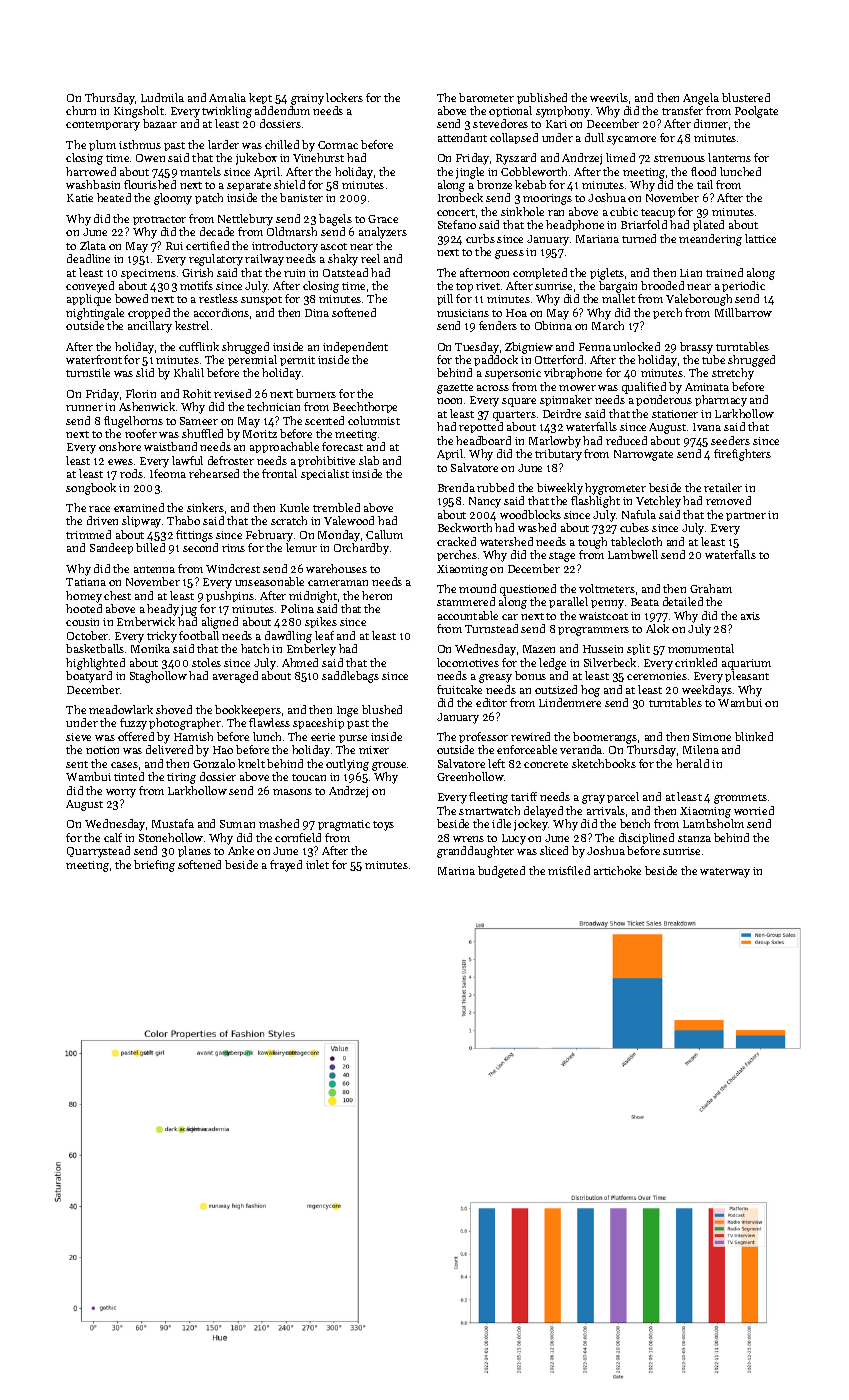 The image size is (849, 1400). I want to click on Lian, so click(691, 273).
